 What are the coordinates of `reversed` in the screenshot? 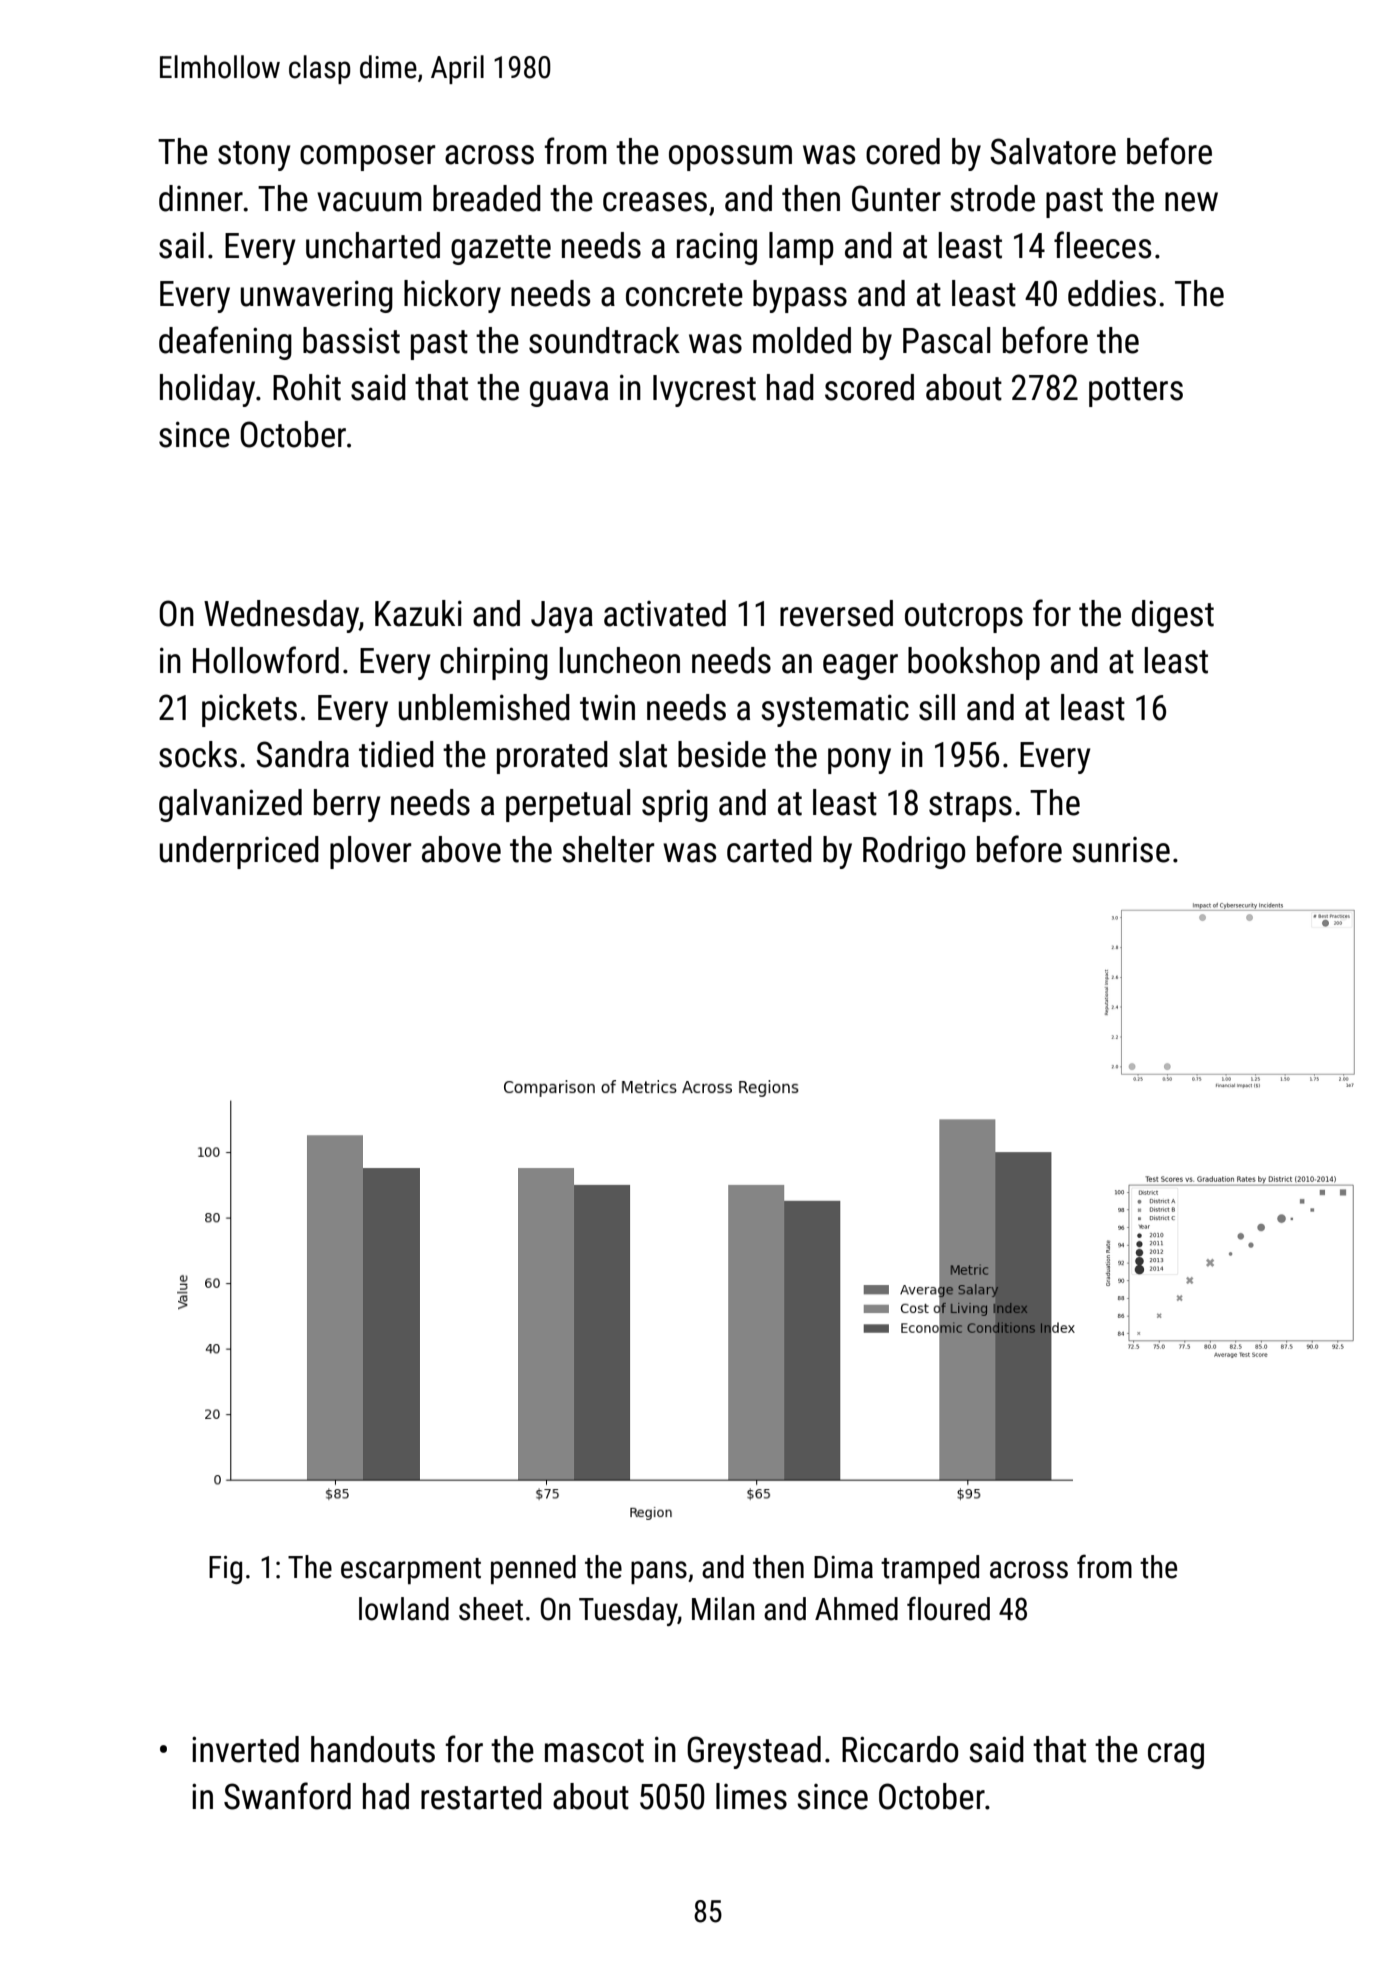 It's located at (836, 613).
